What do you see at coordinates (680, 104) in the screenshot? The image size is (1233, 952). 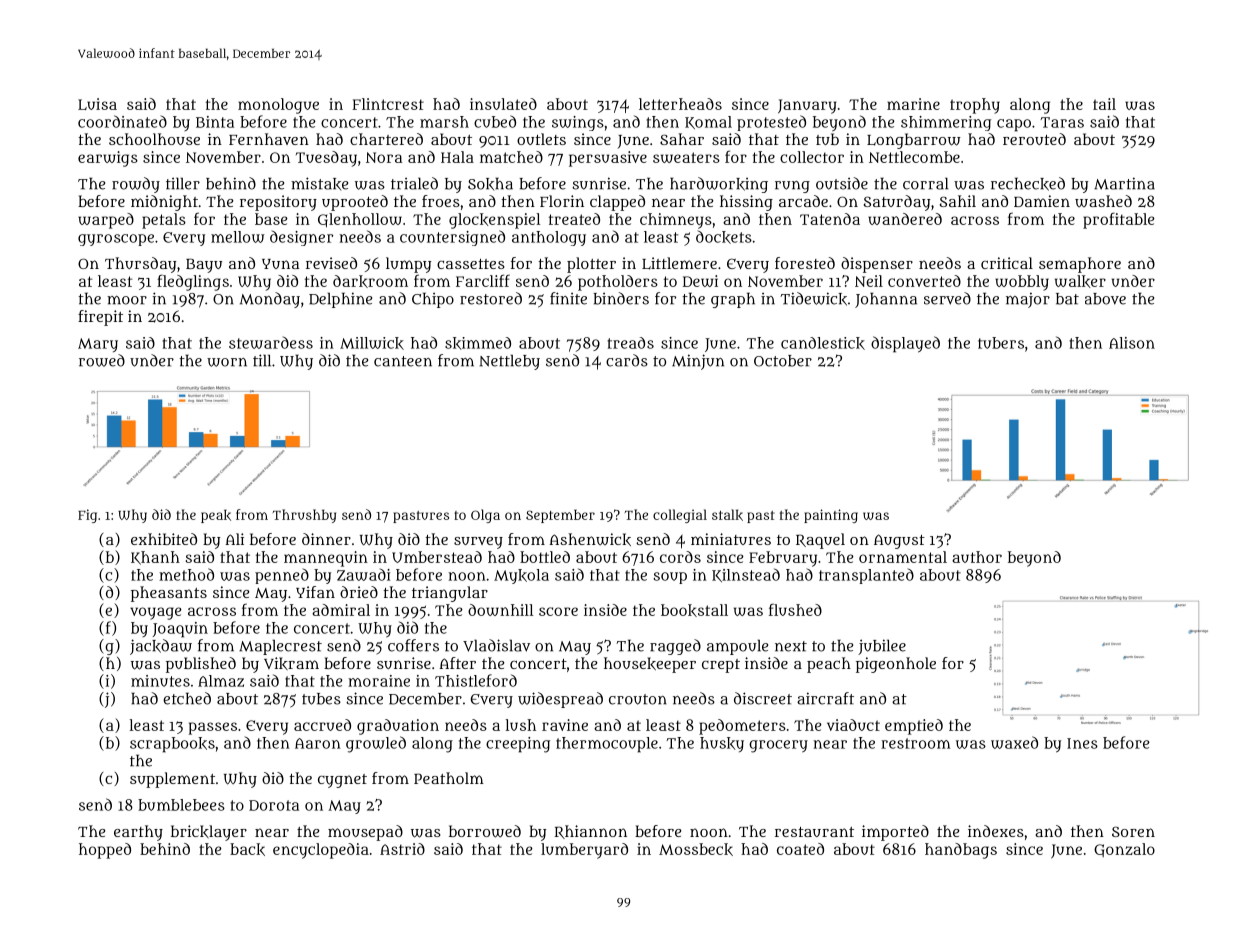 I see `letterheads` at bounding box center [680, 104].
